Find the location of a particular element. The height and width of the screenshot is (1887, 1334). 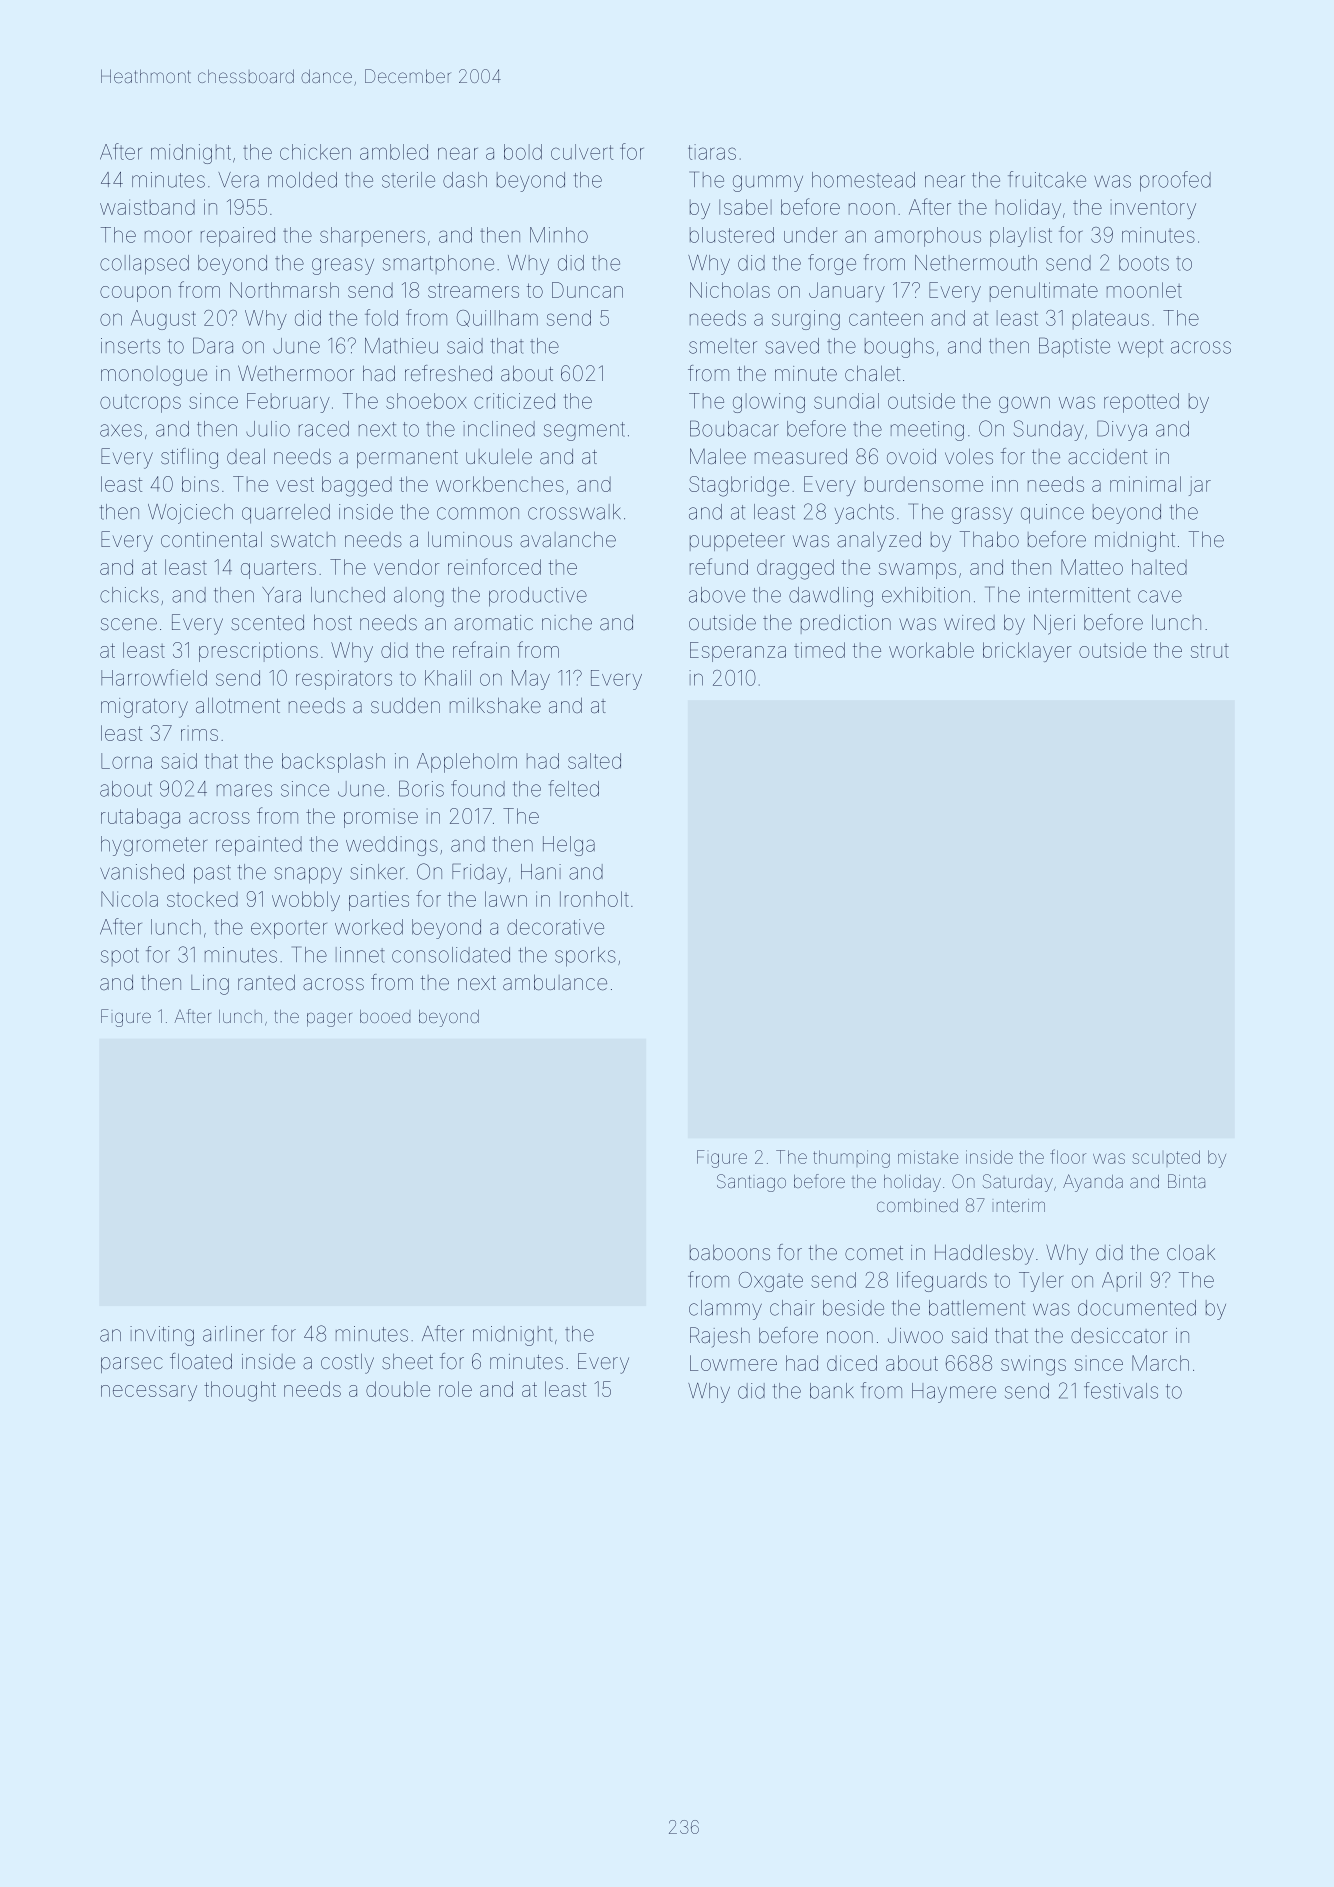

Rajesh is located at coordinates (720, 1337).
